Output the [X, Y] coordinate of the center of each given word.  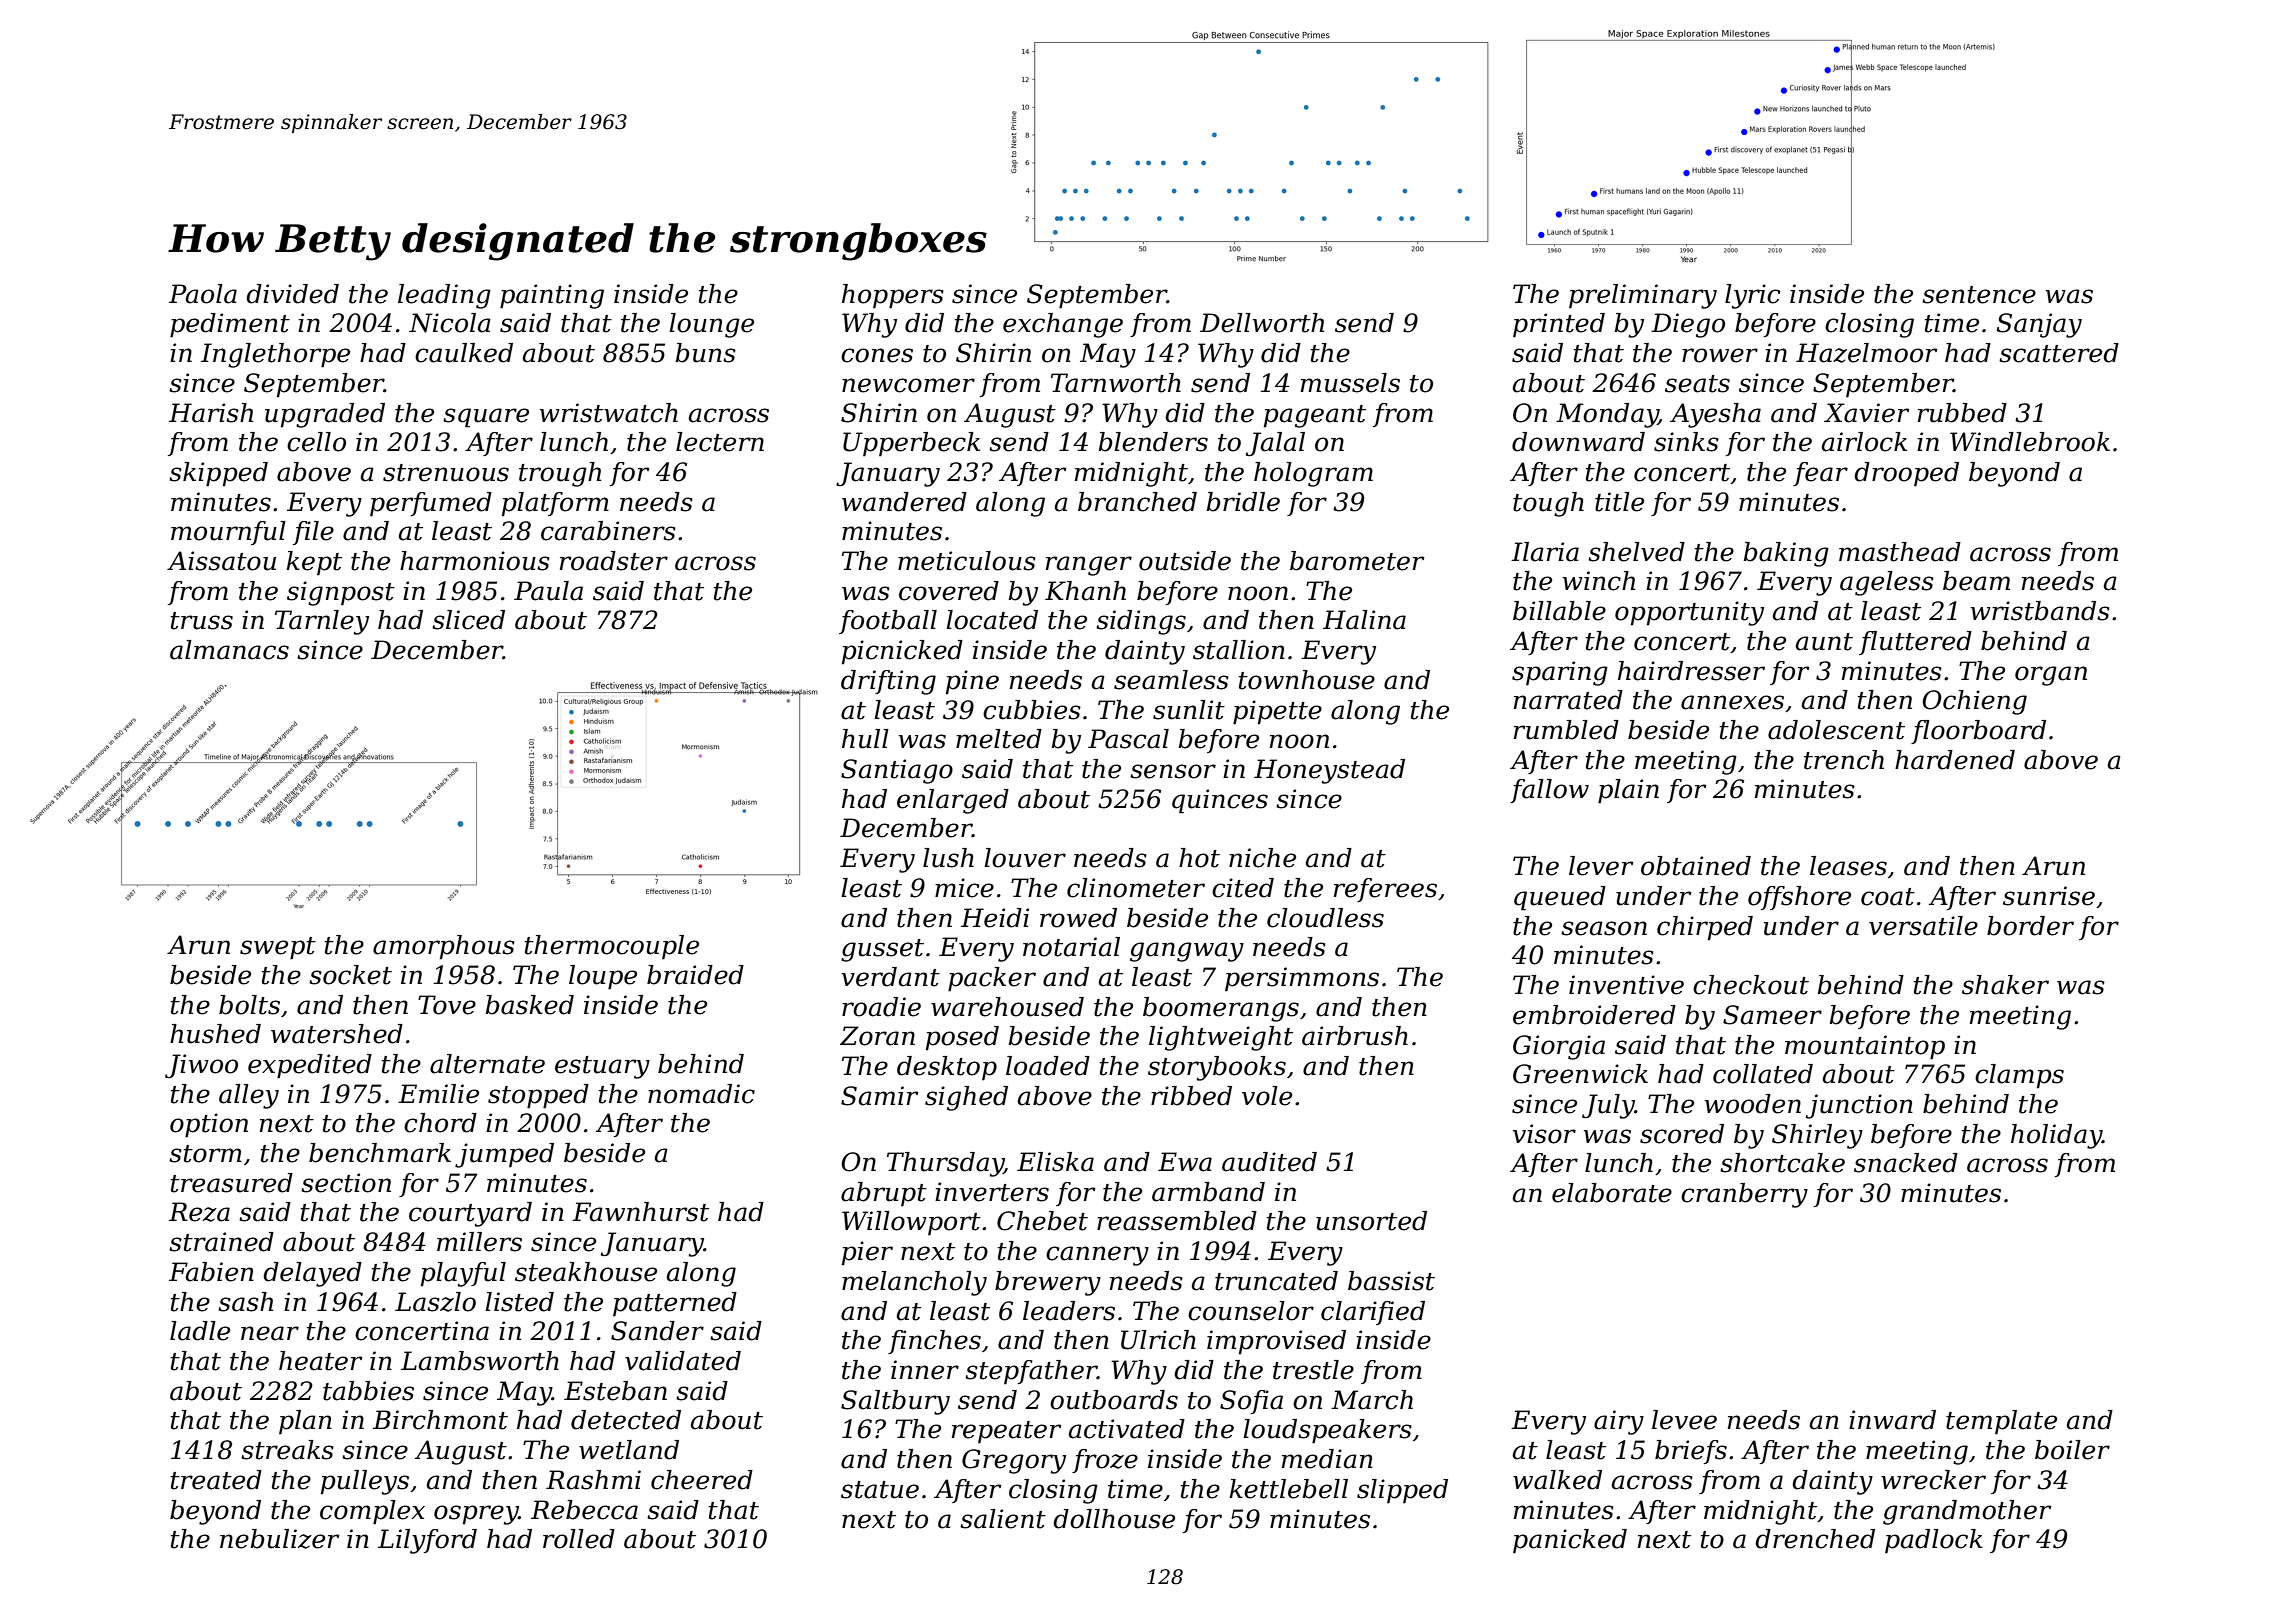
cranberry [1744, 1195]
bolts [249, 1005]
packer [992, 979]
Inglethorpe [275, 355]
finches [934, 1342]
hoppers [893, 296]
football [888, 622]
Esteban [615, 1391]
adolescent [1836, 730]
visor [1544, 1134]
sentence [1979, 295]
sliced [468, 620]
